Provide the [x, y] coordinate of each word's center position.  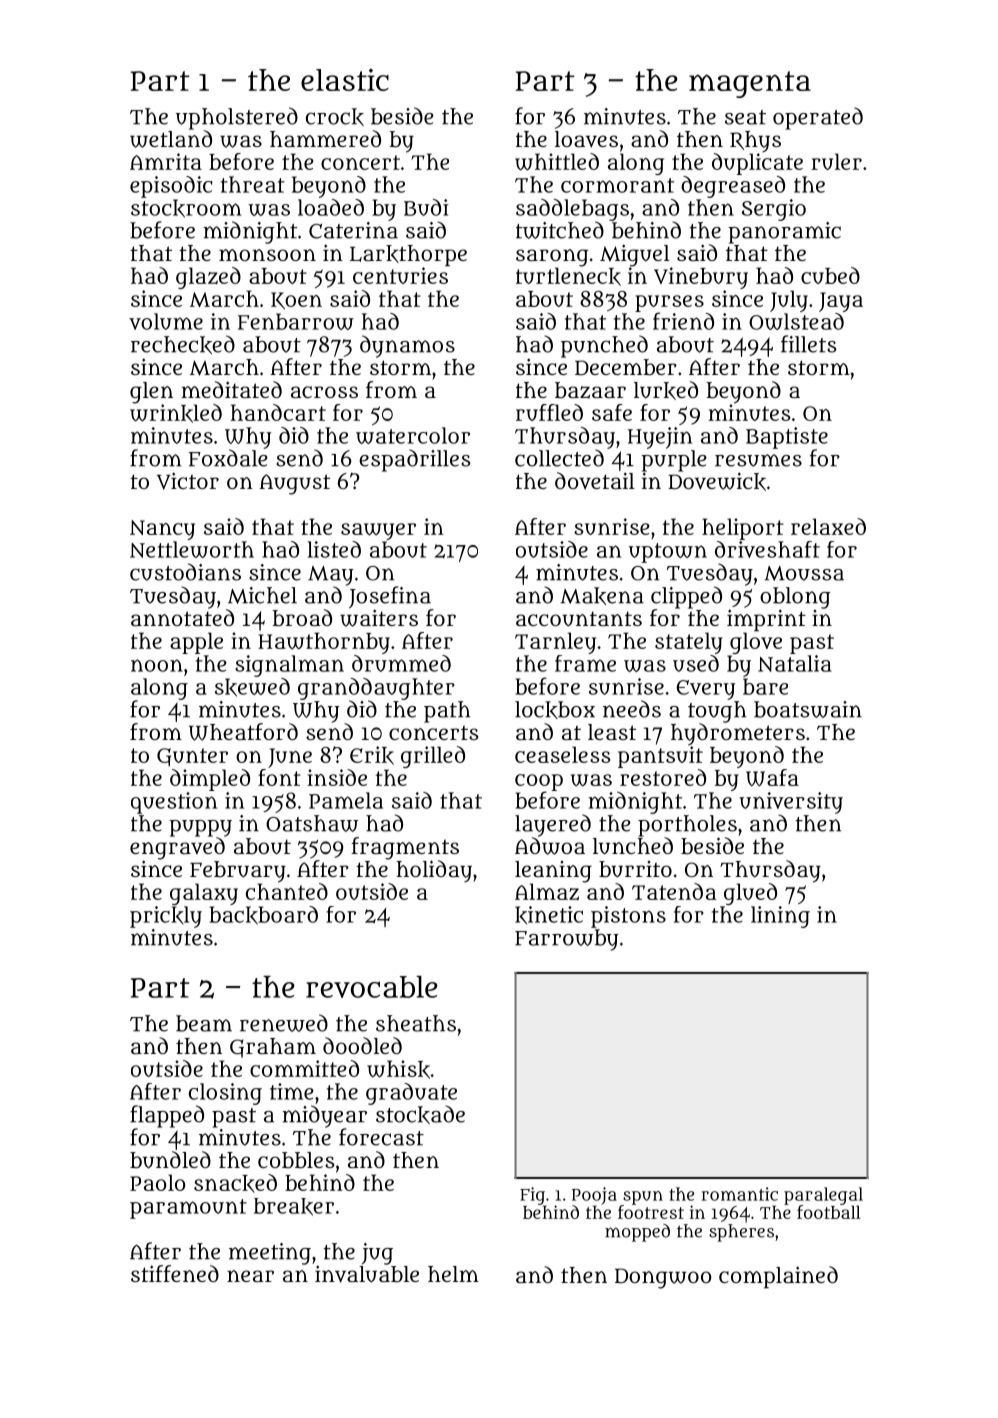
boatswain [808, 709]
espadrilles [415, 460]
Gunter [192, 757]
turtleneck [568, 276]
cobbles [296, 1160]
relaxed [828, 526]
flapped [167, 1116]
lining [780, 917]
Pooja [594, 1196]
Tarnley [555, 643]
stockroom [186, 208]
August [294, 484]
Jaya [841, 302]
